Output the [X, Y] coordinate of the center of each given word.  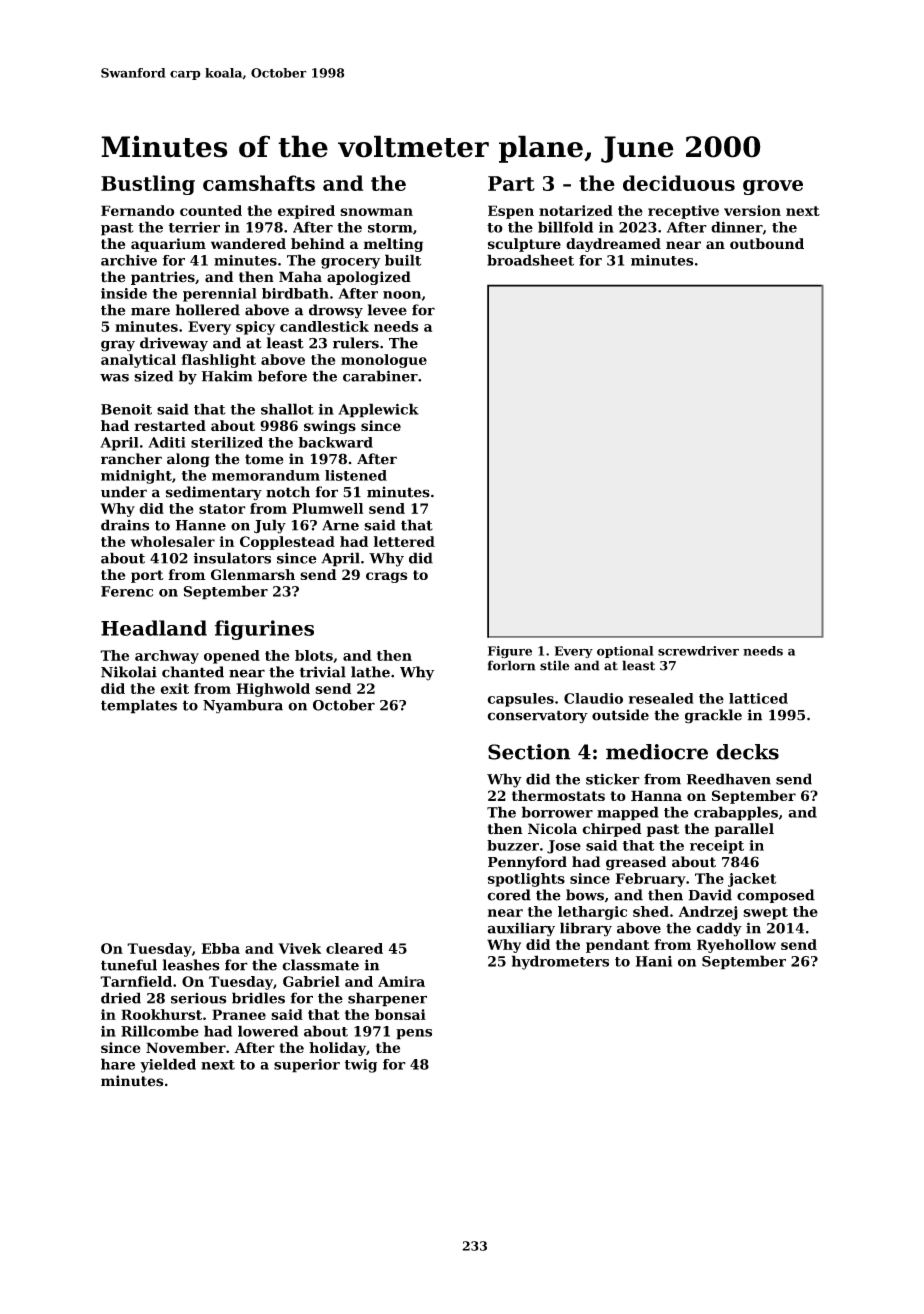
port [147, 576]
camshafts [259, 183]
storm [390, 228]
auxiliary [521, 929]
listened [356, 475]
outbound [767, 243]
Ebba [221, 948]
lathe [370, 672]
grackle [713, 716]
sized [153, 376]
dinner [737, 227]
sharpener [387, 999]
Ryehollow [736, 946]
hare [118, 1064]
